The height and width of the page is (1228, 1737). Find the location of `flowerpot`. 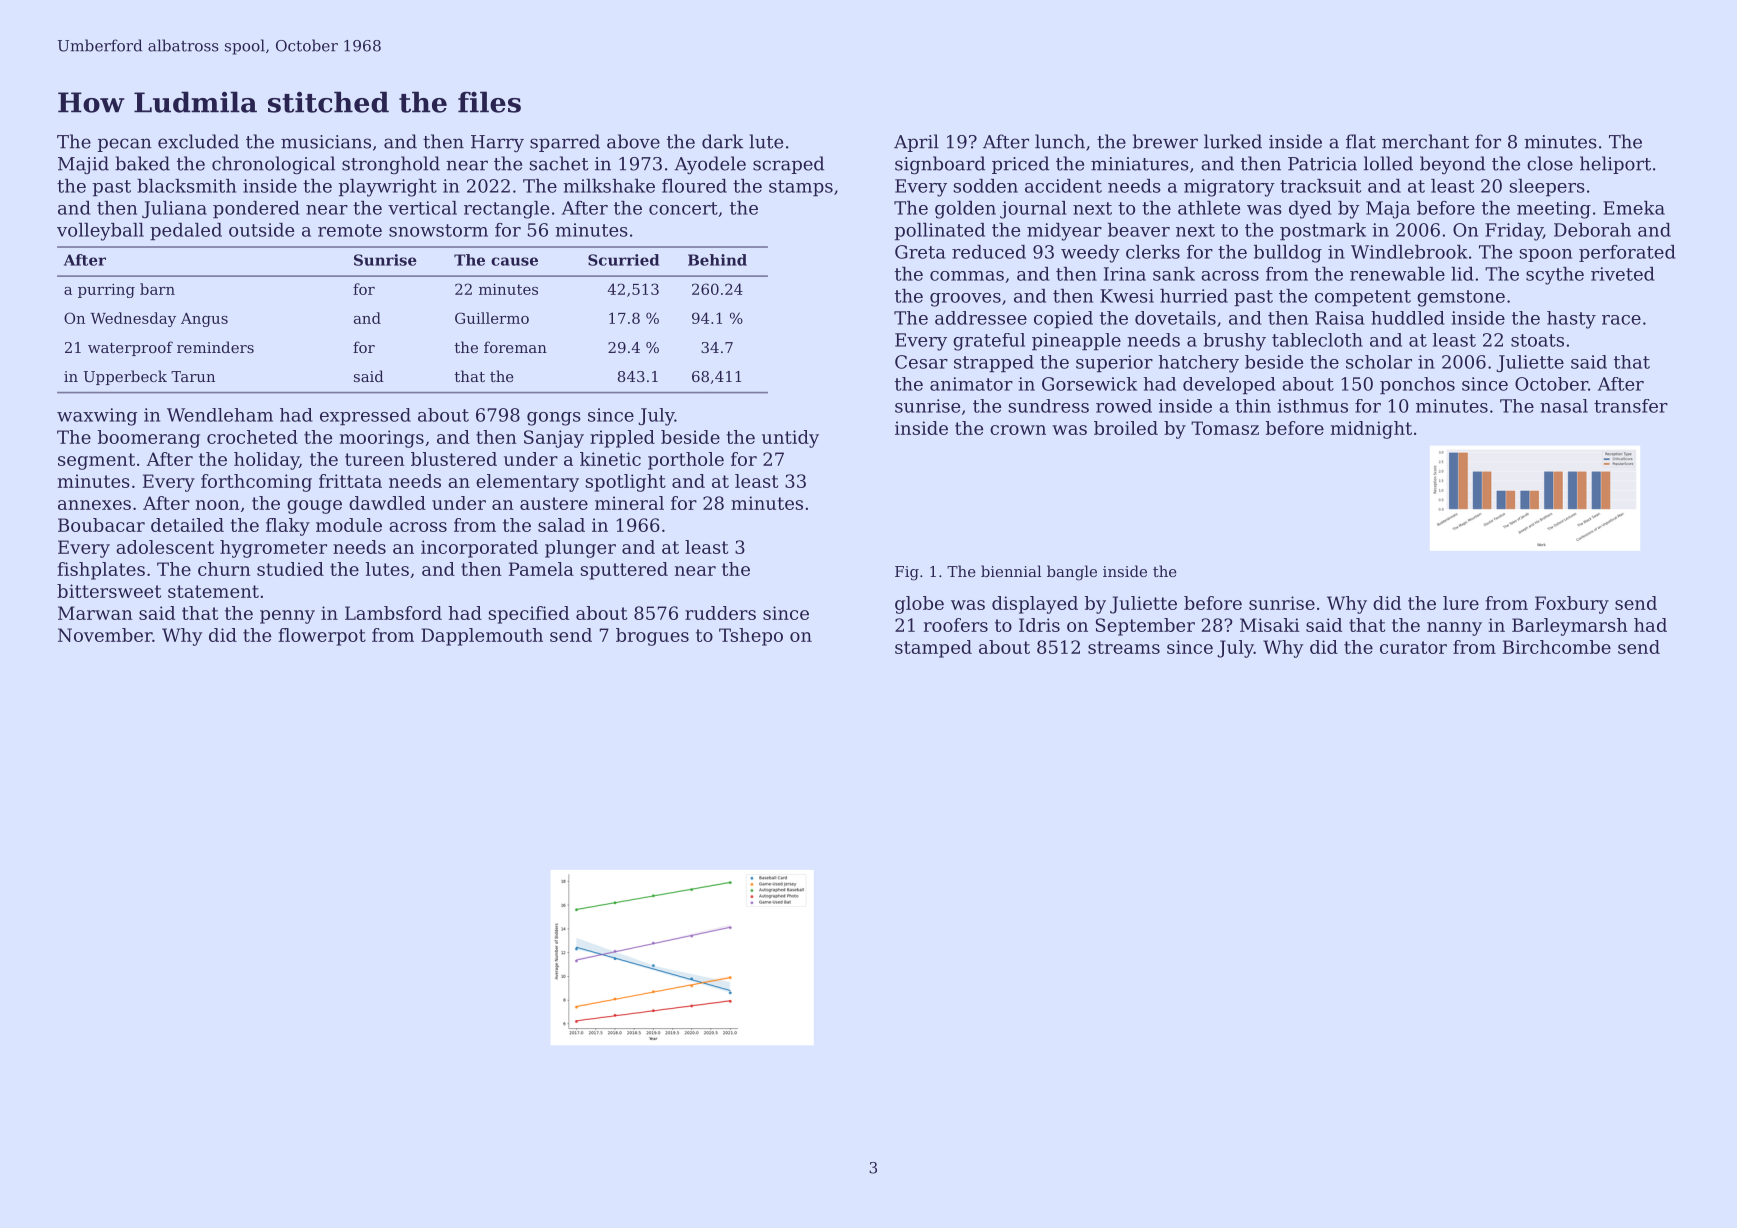

flowerpot is located at coordinates (322, 637).
